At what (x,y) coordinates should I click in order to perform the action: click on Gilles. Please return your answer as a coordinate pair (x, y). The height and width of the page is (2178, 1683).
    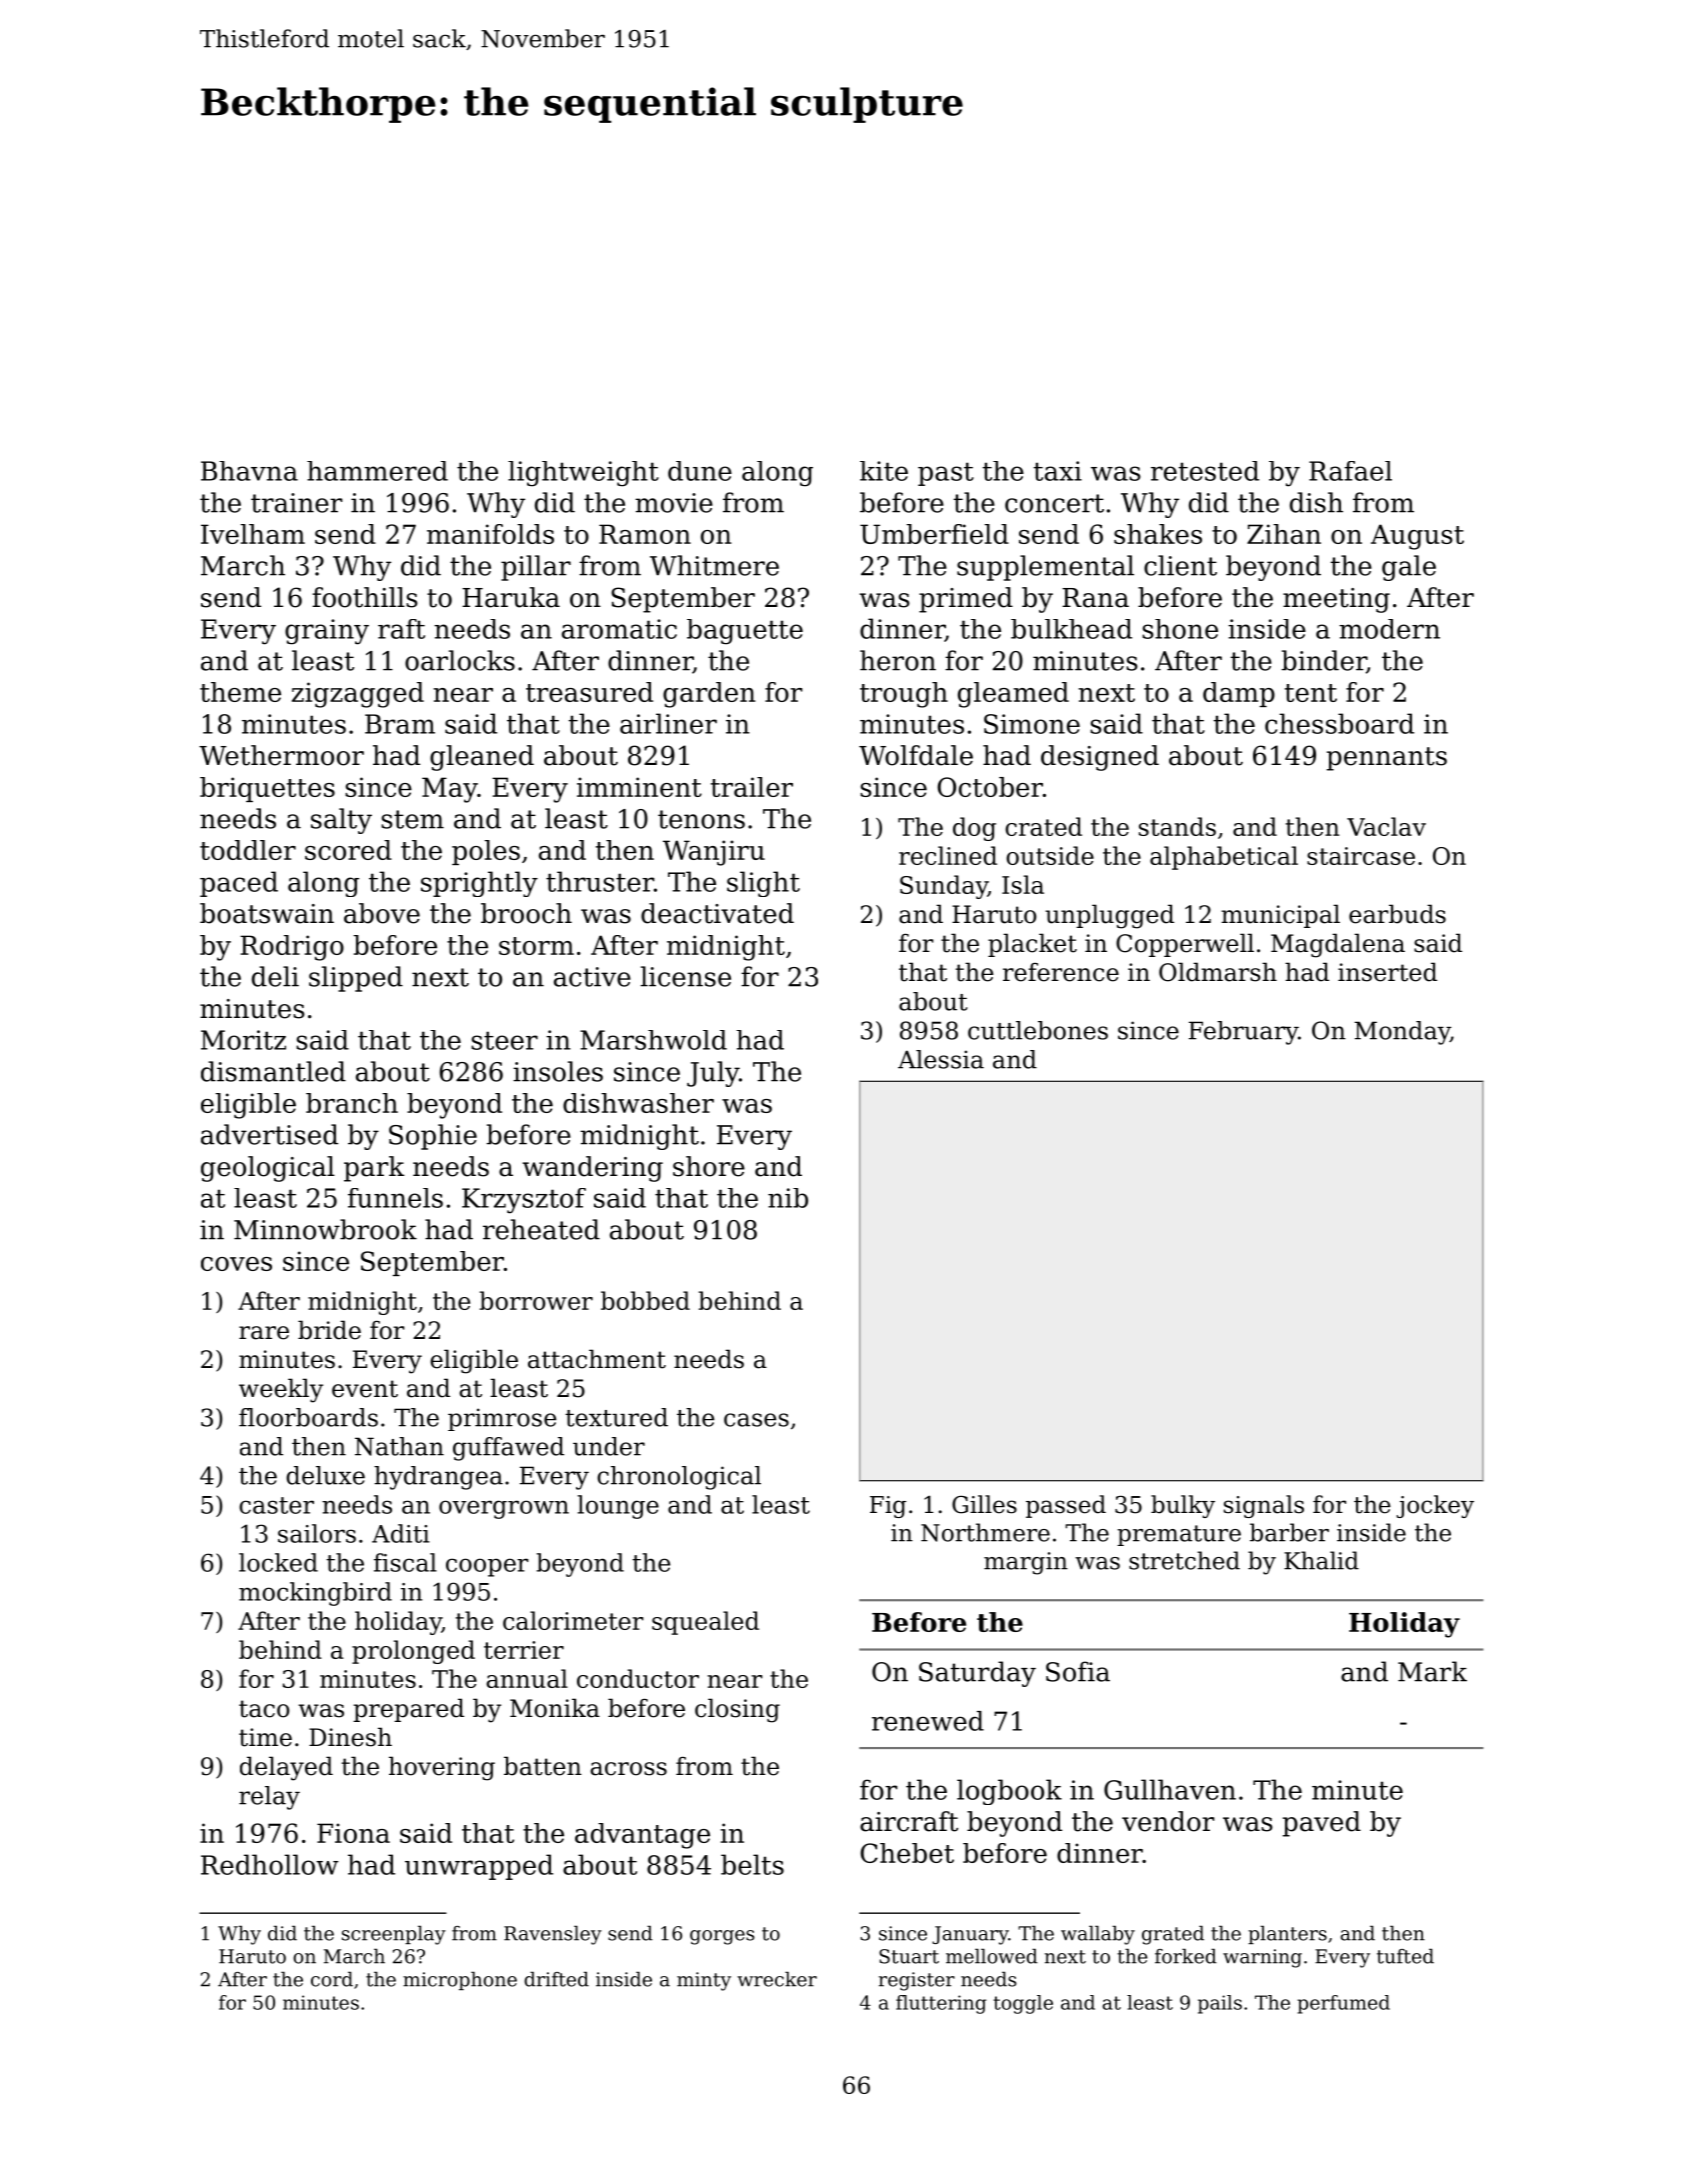
    Looking at the image, I should click on (984, 1504).
